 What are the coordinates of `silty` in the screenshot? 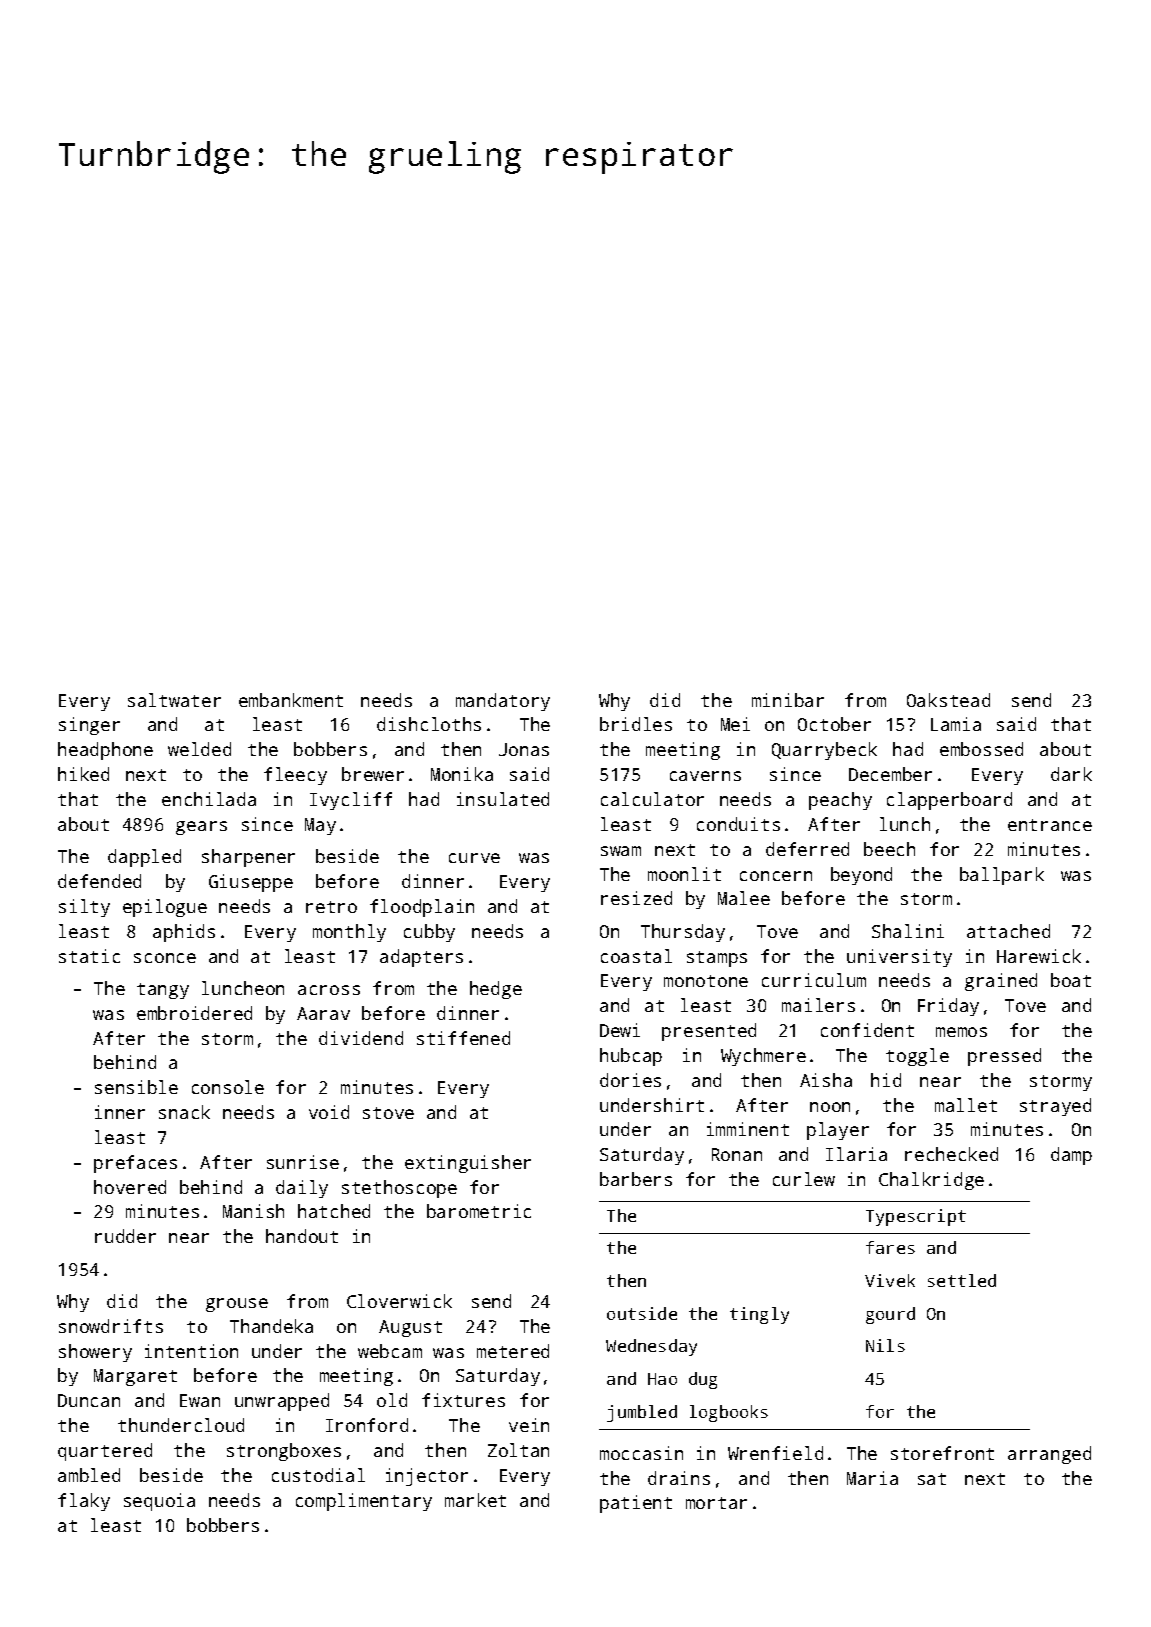 It's located at (84, 908).
